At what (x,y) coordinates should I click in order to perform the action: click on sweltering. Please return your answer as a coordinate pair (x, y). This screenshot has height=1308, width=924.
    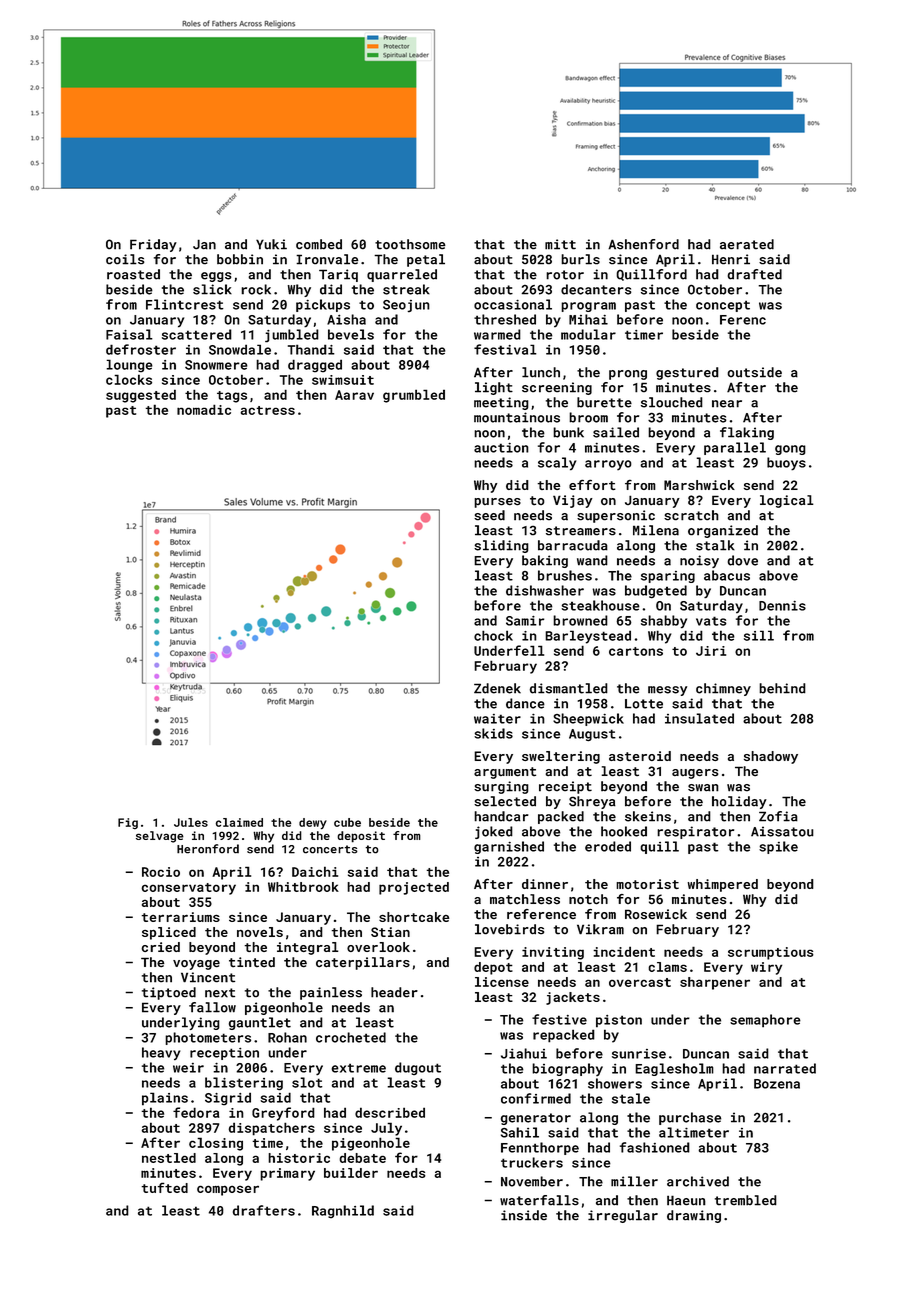
    Looking at the image, I should click on (561, 757).
